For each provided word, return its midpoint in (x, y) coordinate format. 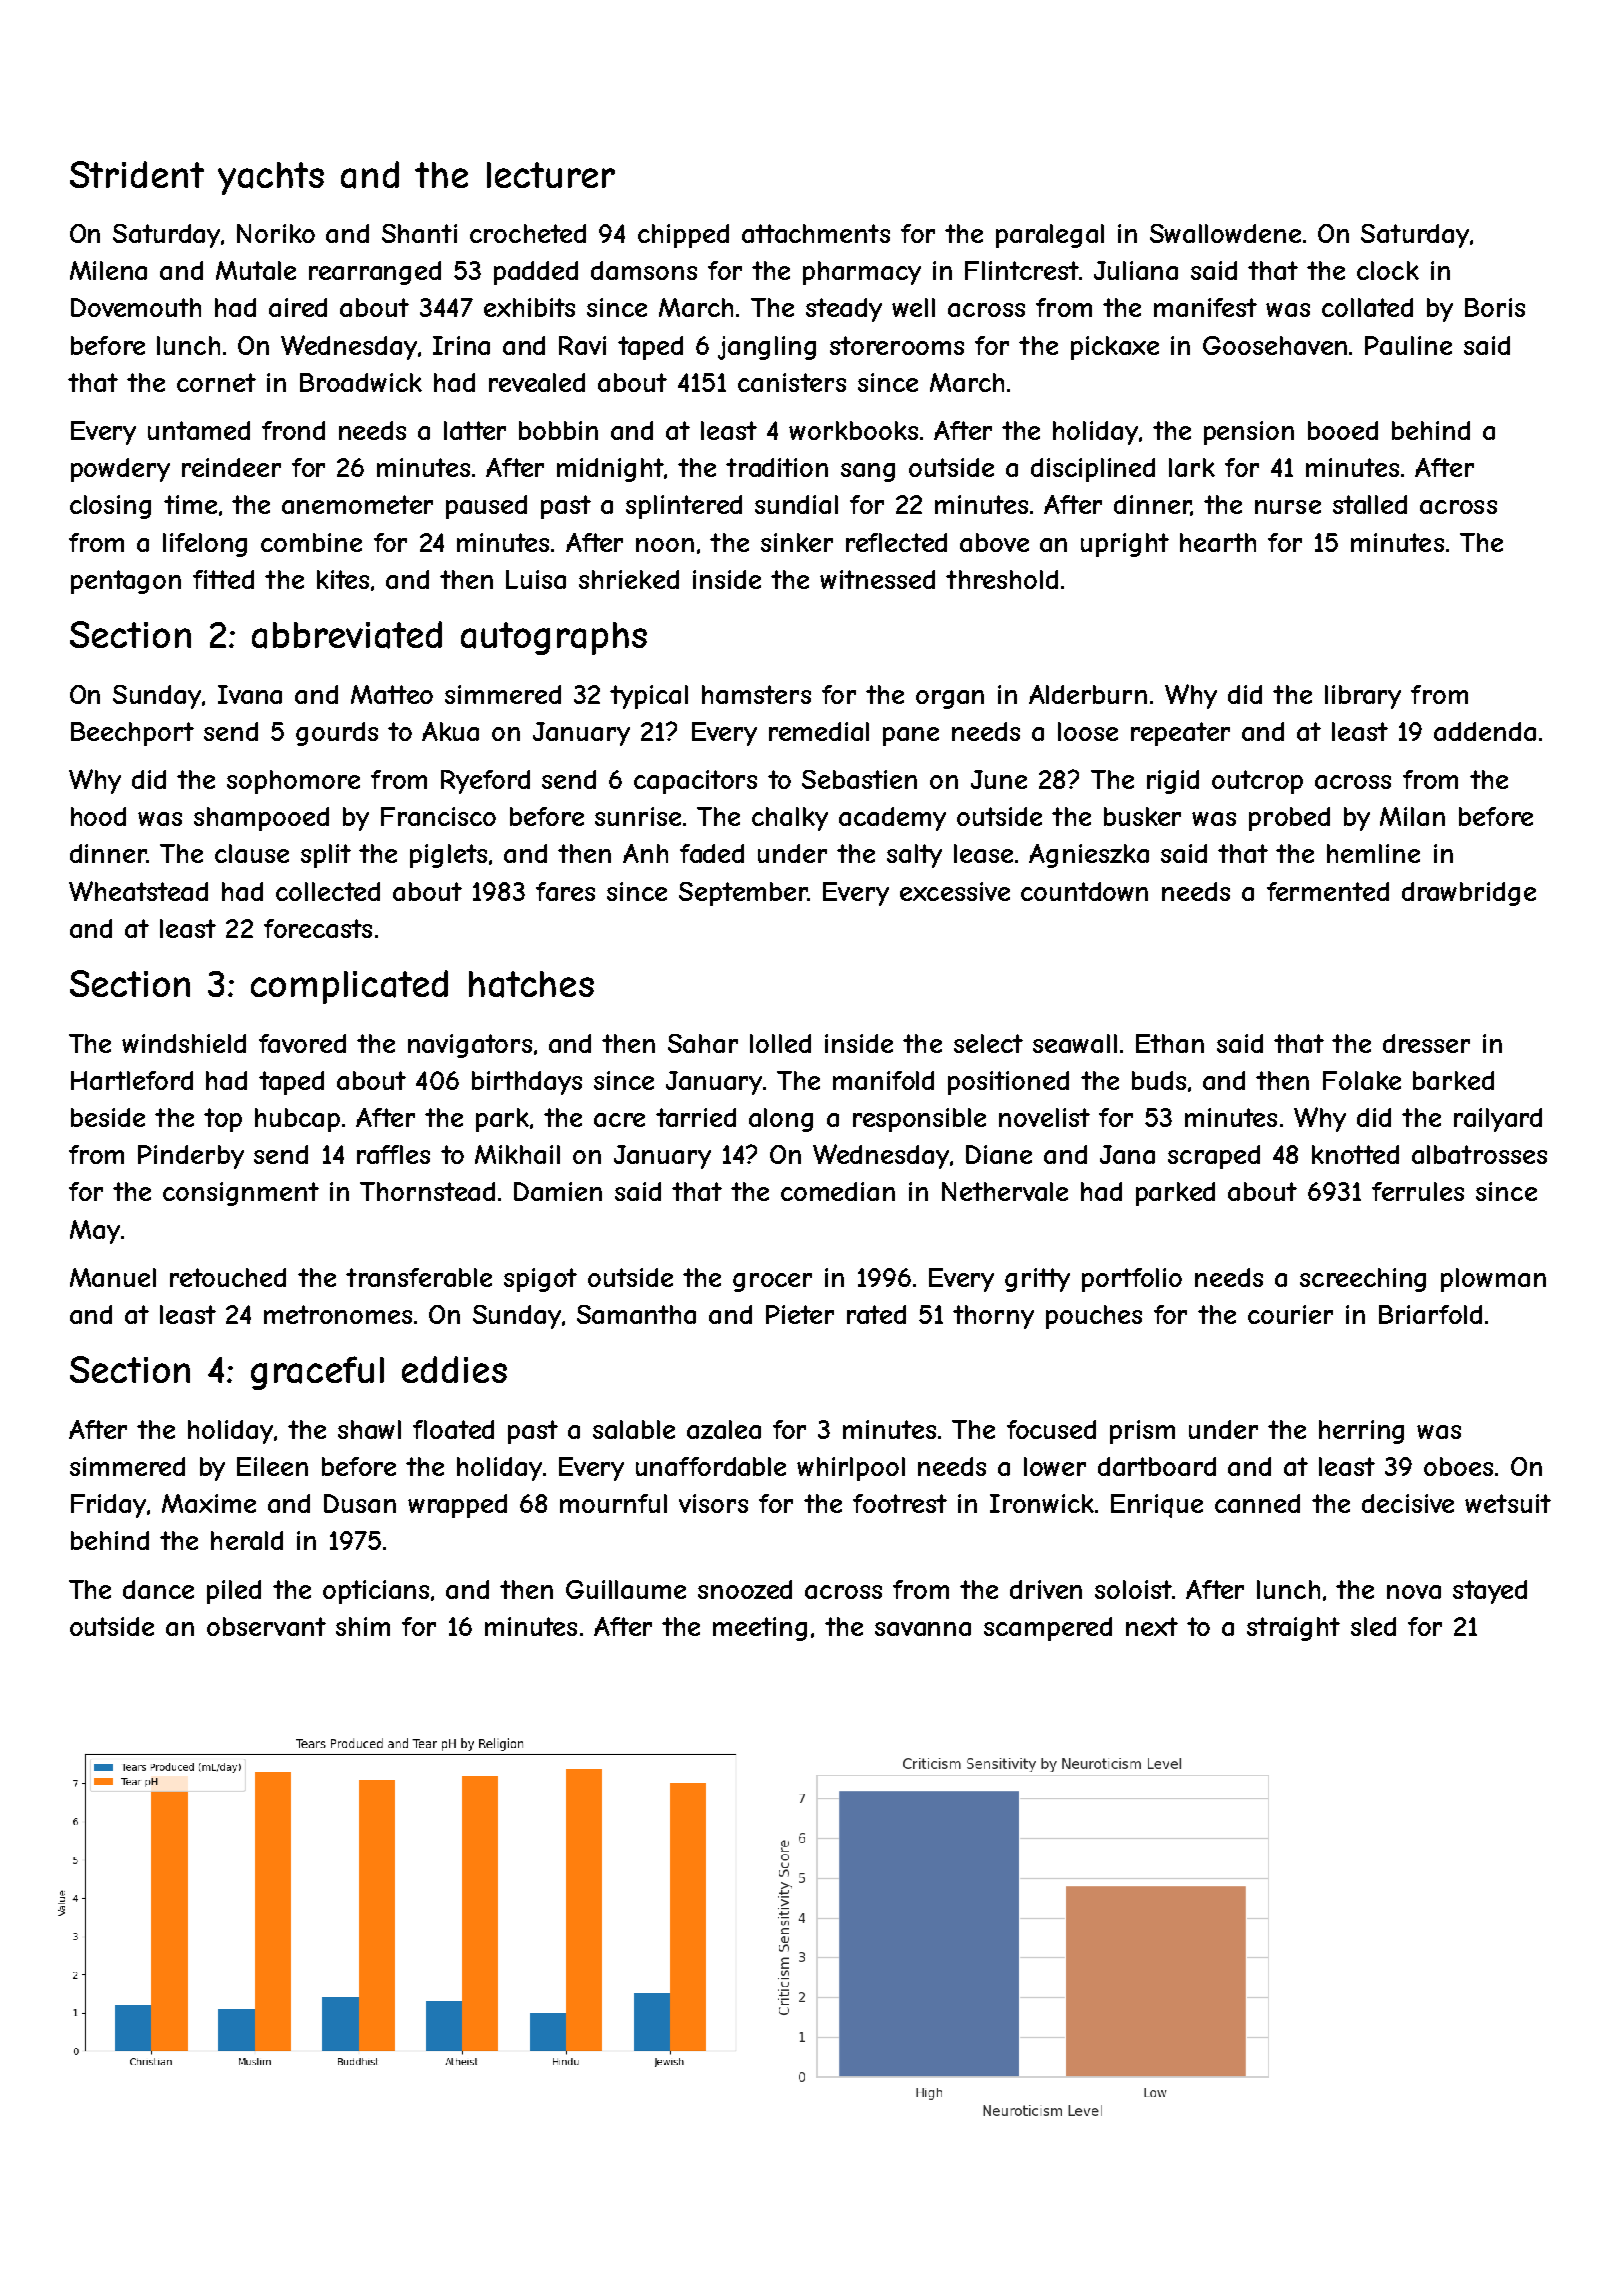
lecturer (551, 175)
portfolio (1132, 1280)
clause (252, 853)
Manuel (113, 1277)
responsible (919, 1120)
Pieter (800, 1314)
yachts (271, 178)
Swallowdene (1225, 233)
